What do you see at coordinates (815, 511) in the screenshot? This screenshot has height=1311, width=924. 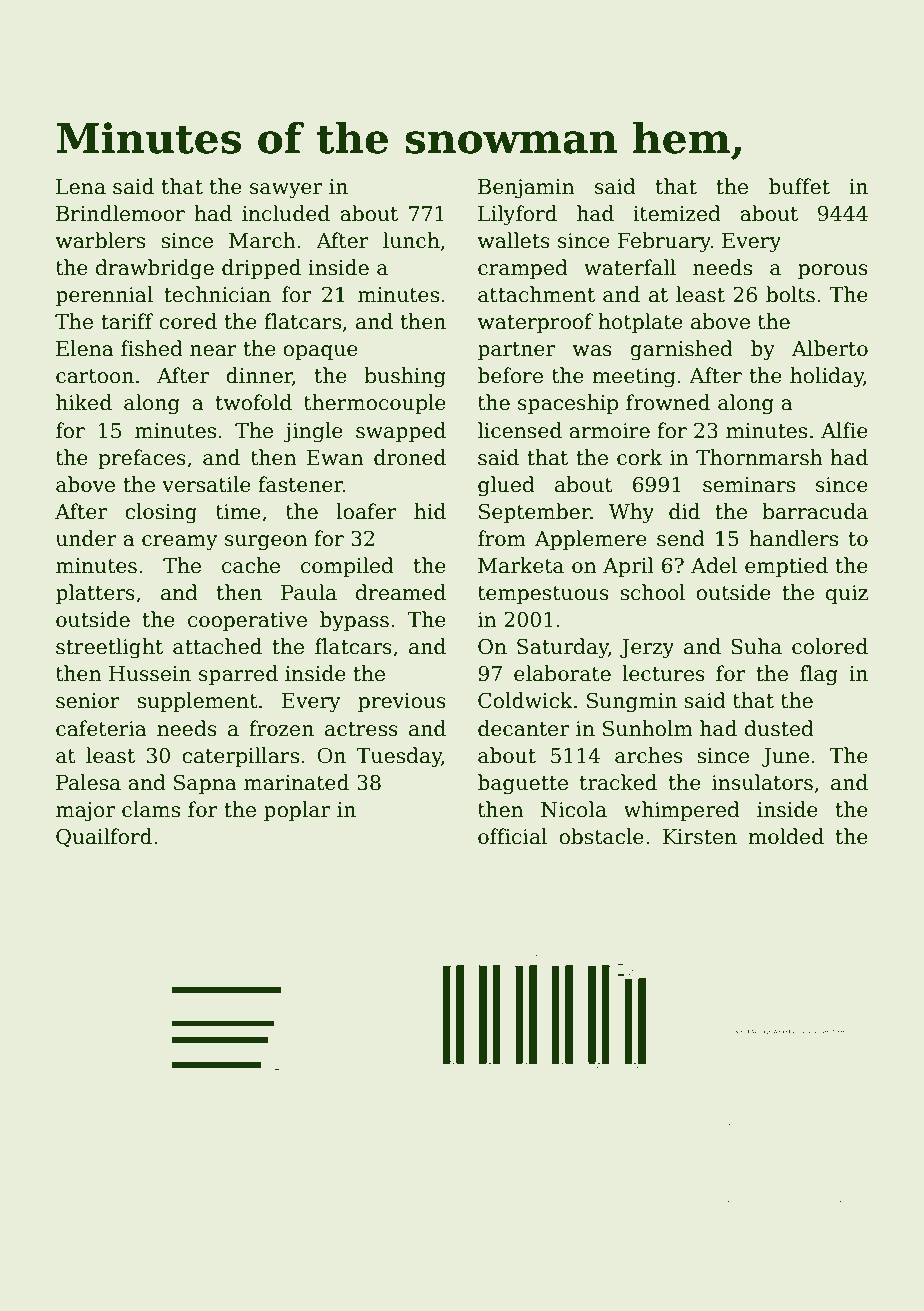 I see `barracuda` at bounding box center [815, 511].
